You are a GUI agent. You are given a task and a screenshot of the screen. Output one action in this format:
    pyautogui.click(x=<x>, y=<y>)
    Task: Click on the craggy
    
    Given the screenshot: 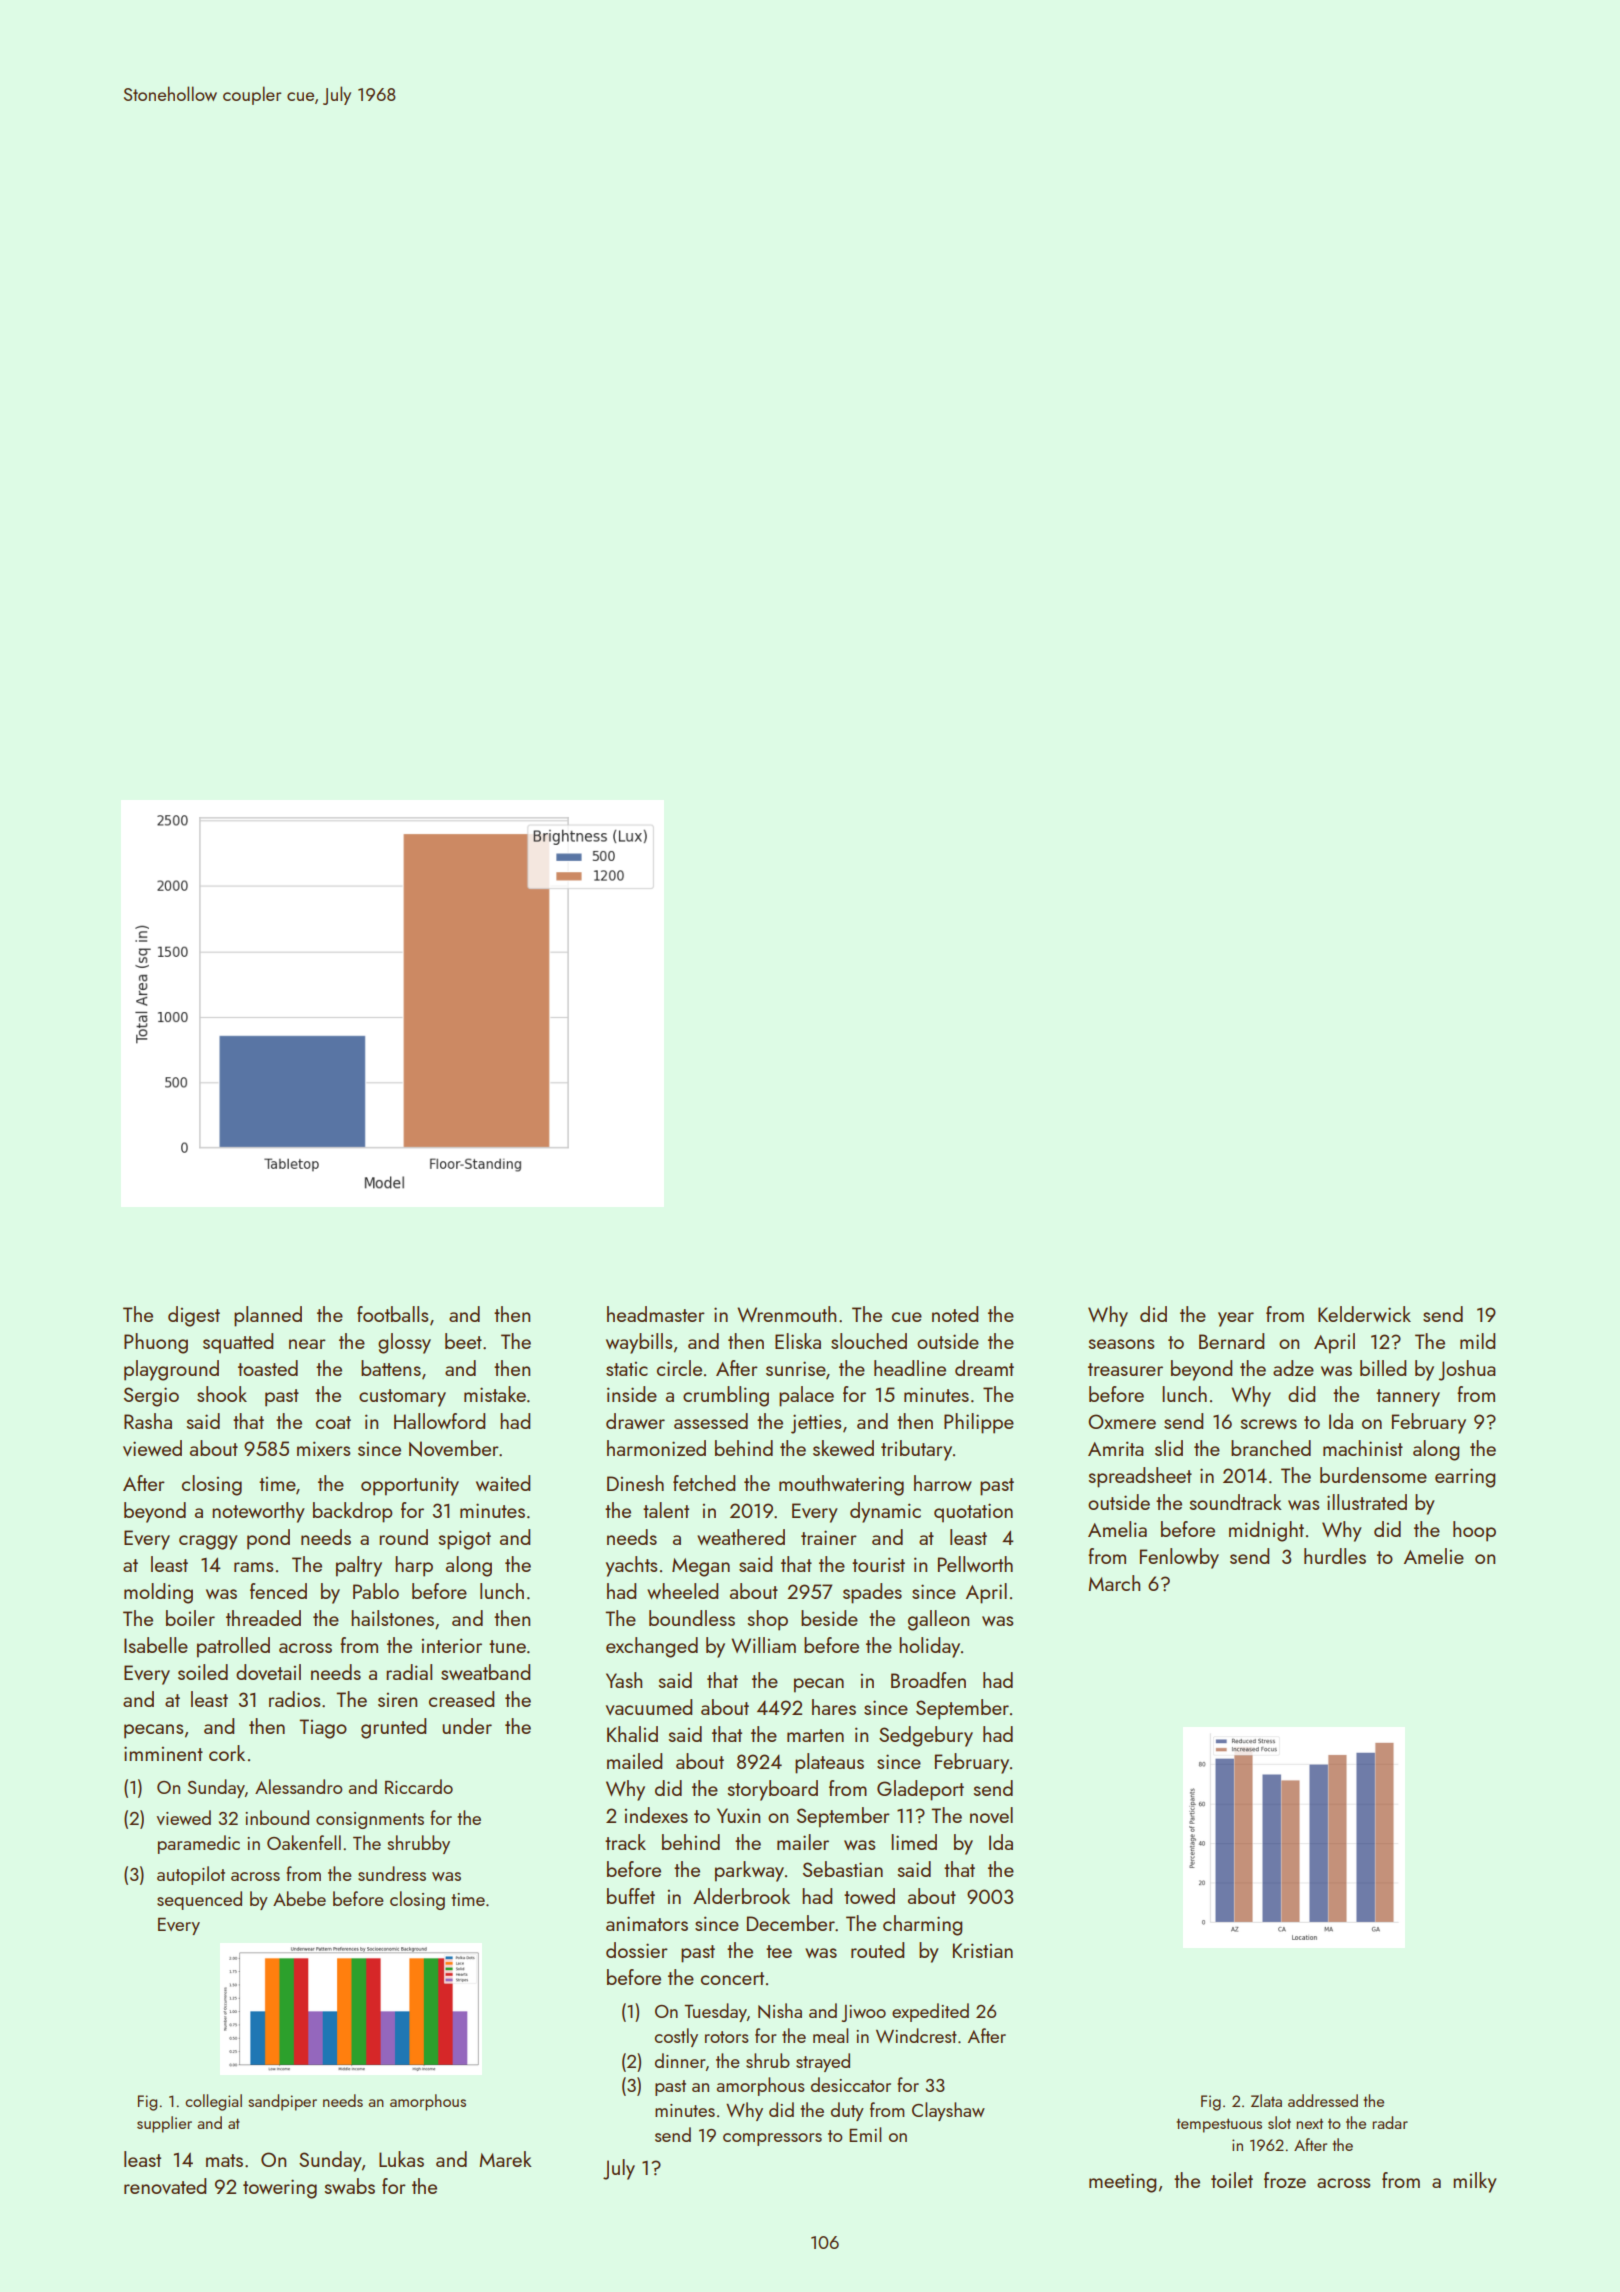 What is the action you would take?
    pyautogui.click(x=208, y=1542)
